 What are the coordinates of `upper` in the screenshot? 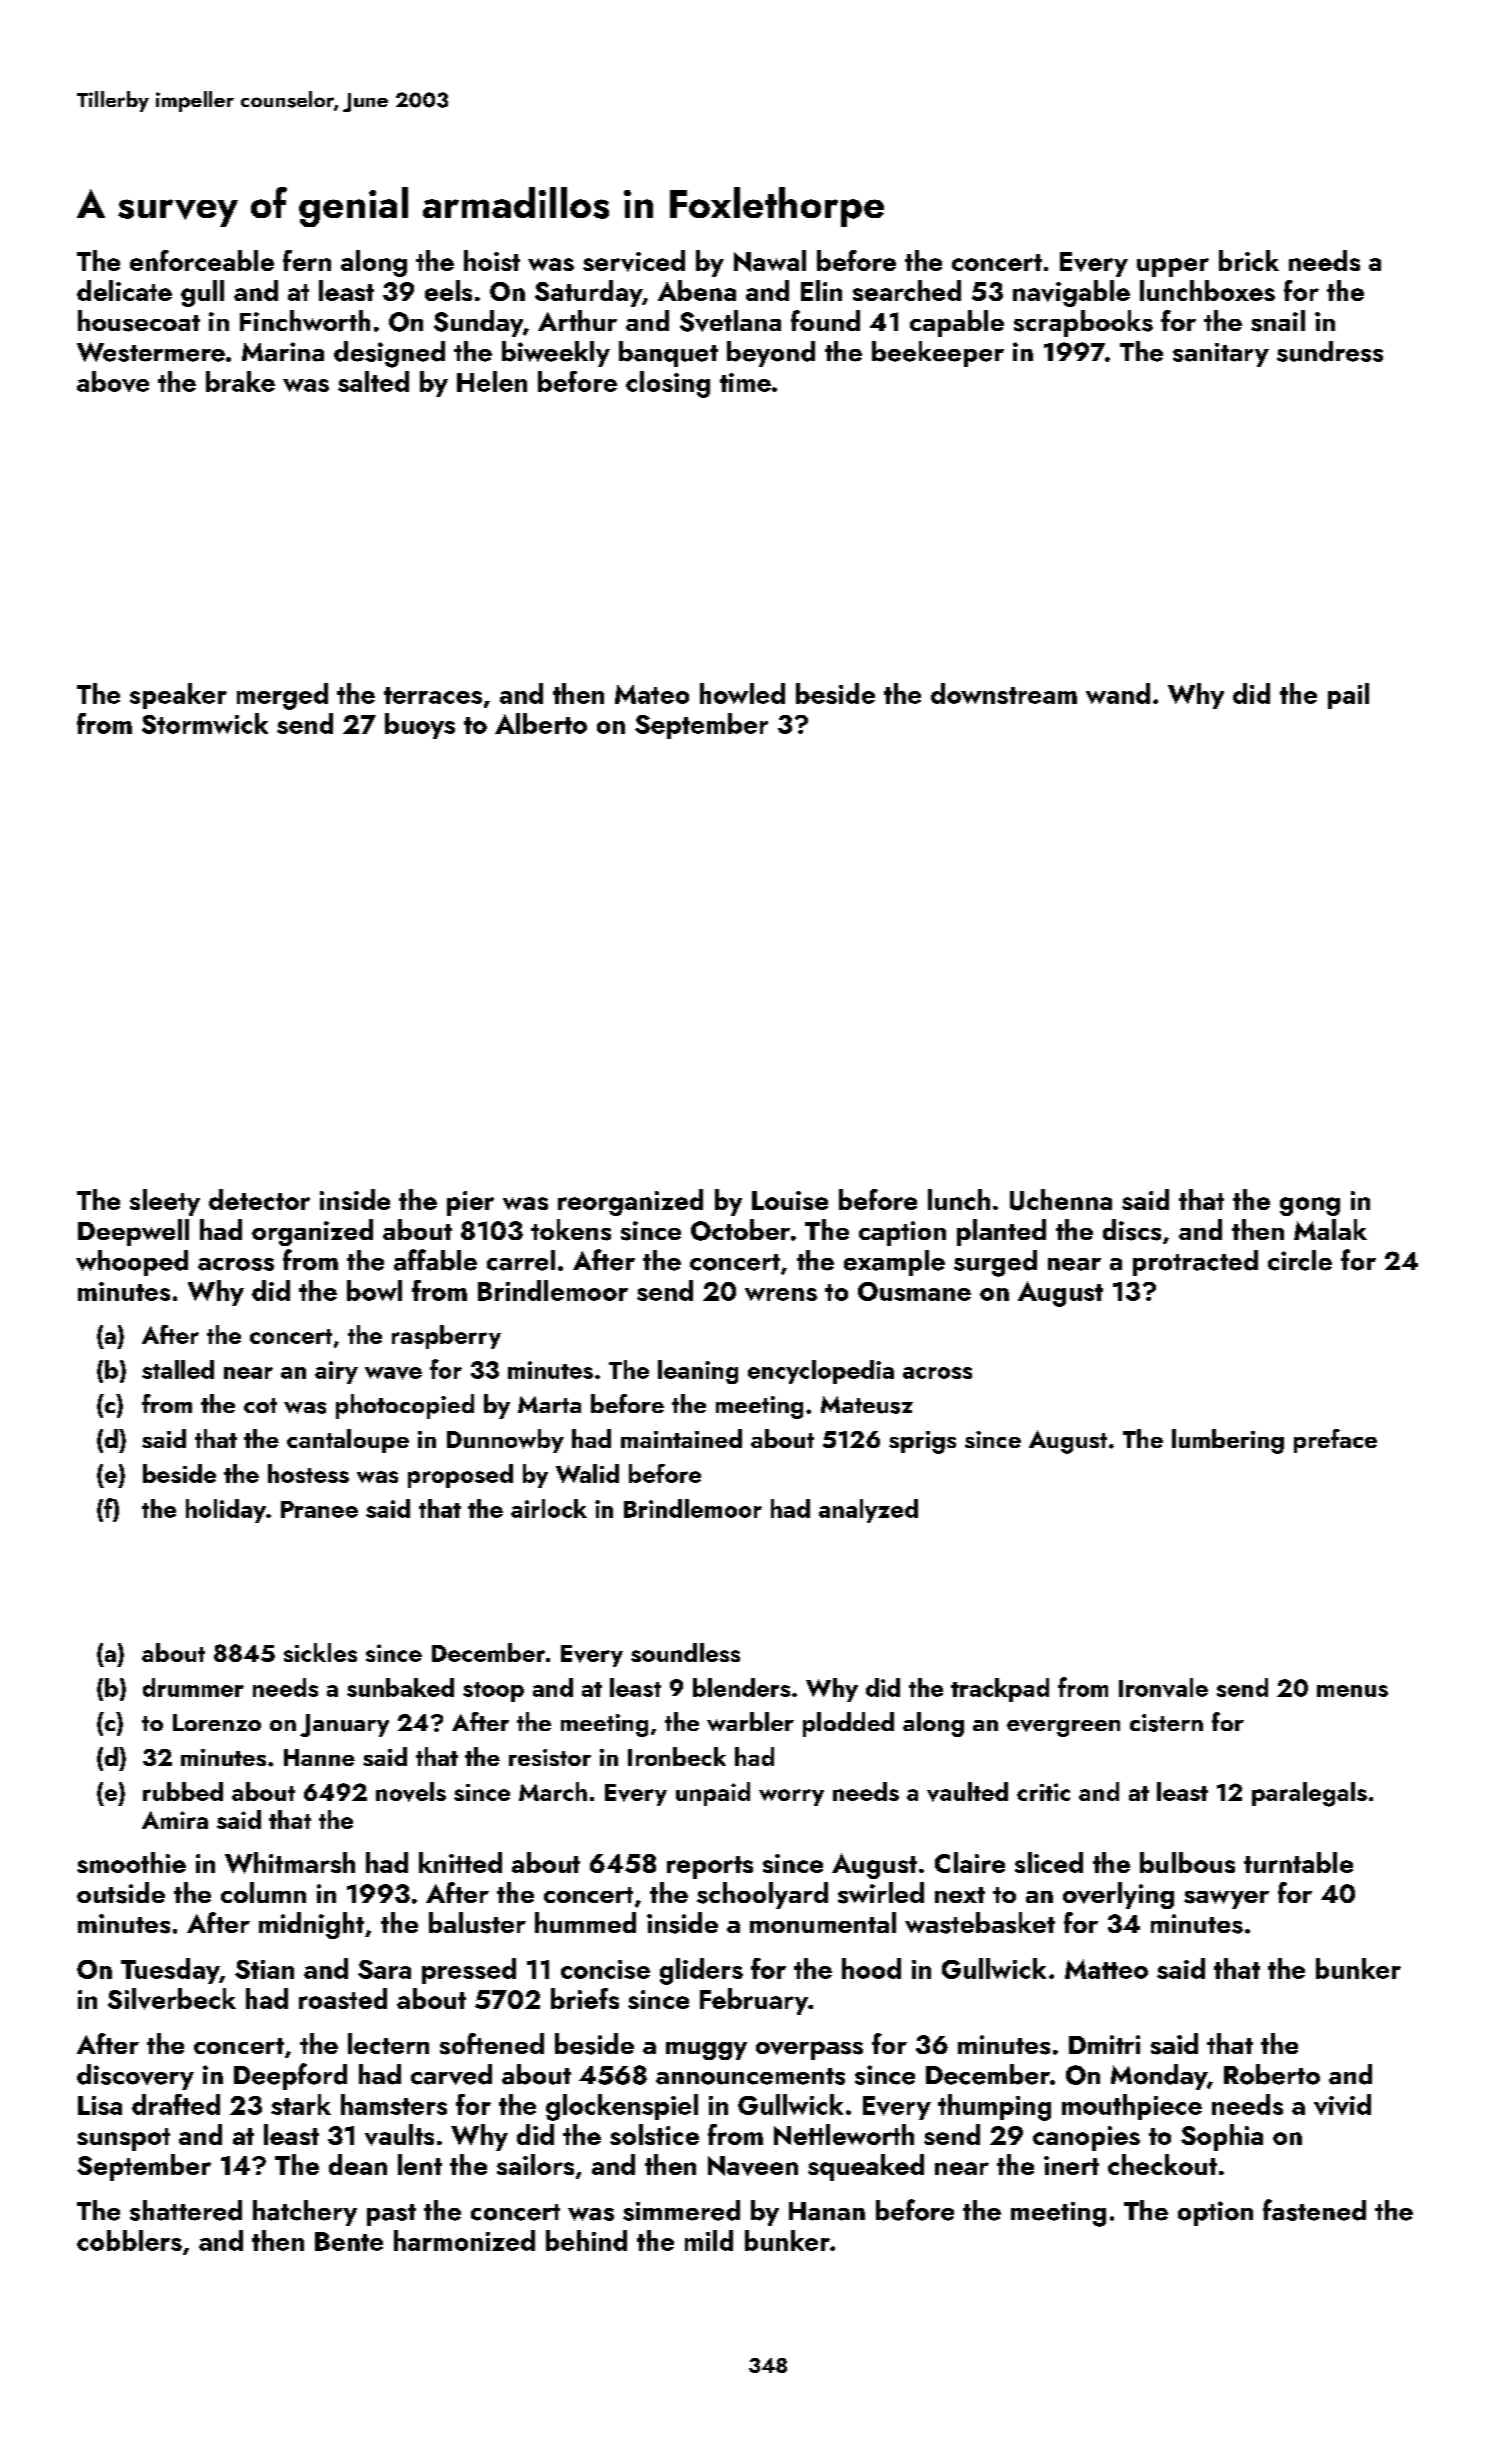 It's located at (1173, 267).
